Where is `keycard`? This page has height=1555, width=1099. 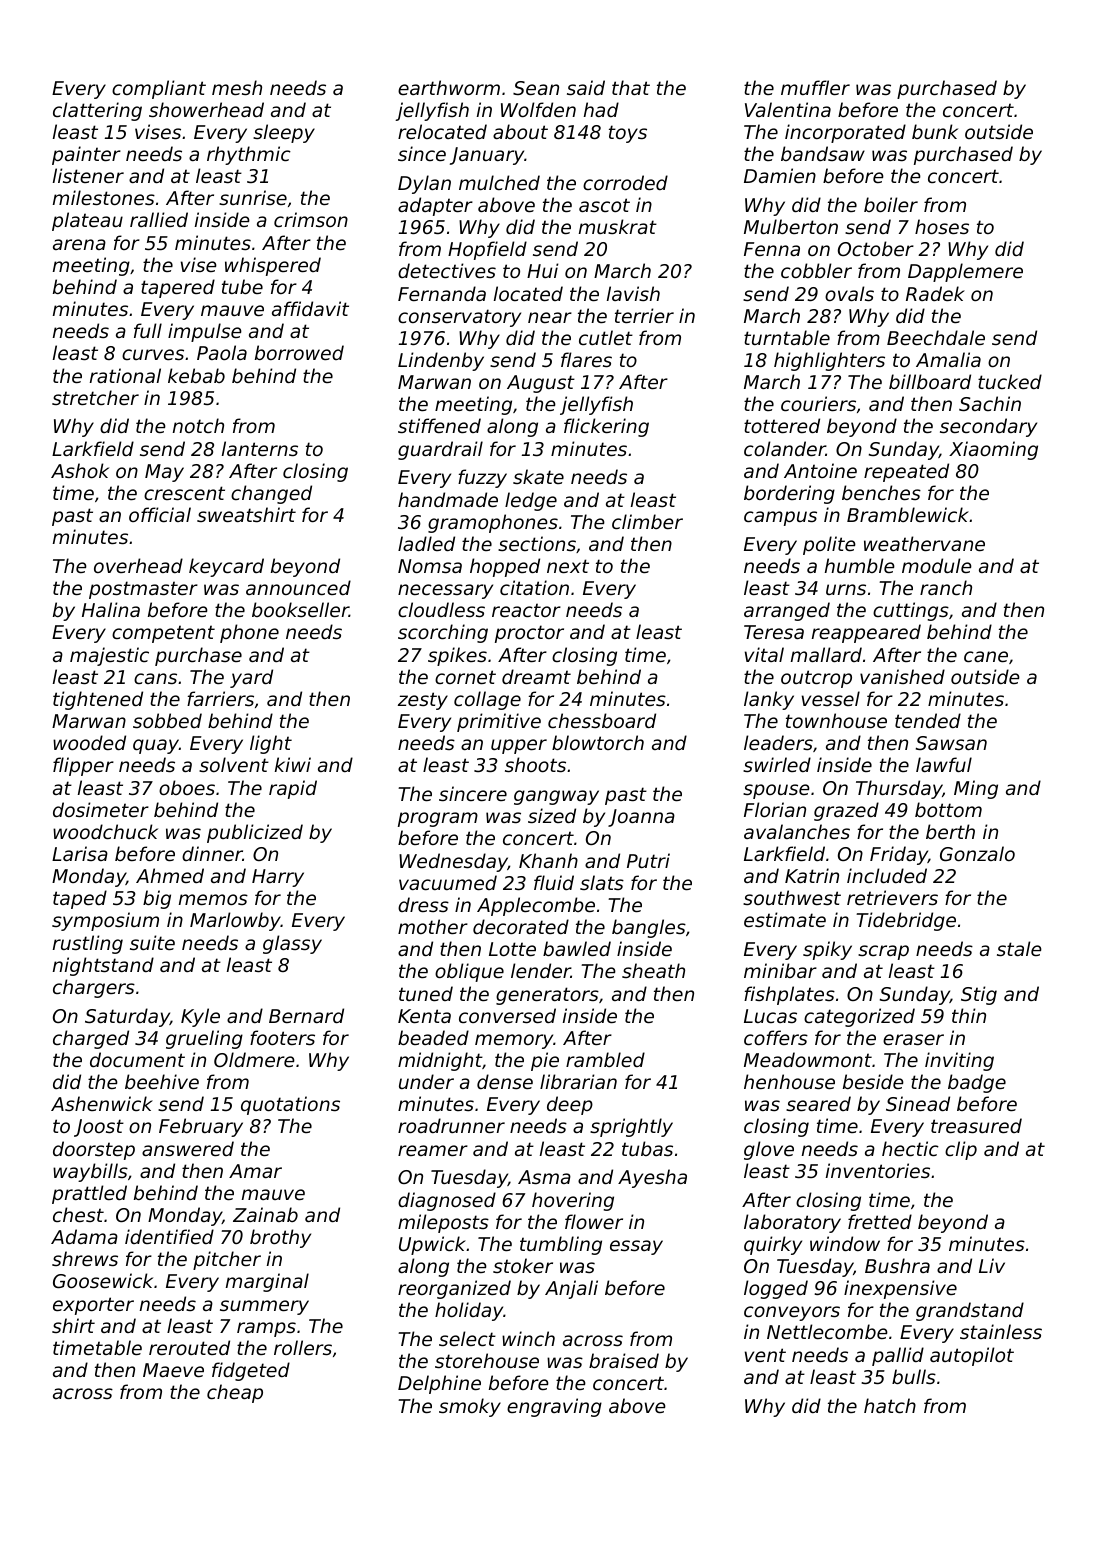 keycard is located at coordinates (226, 567).
